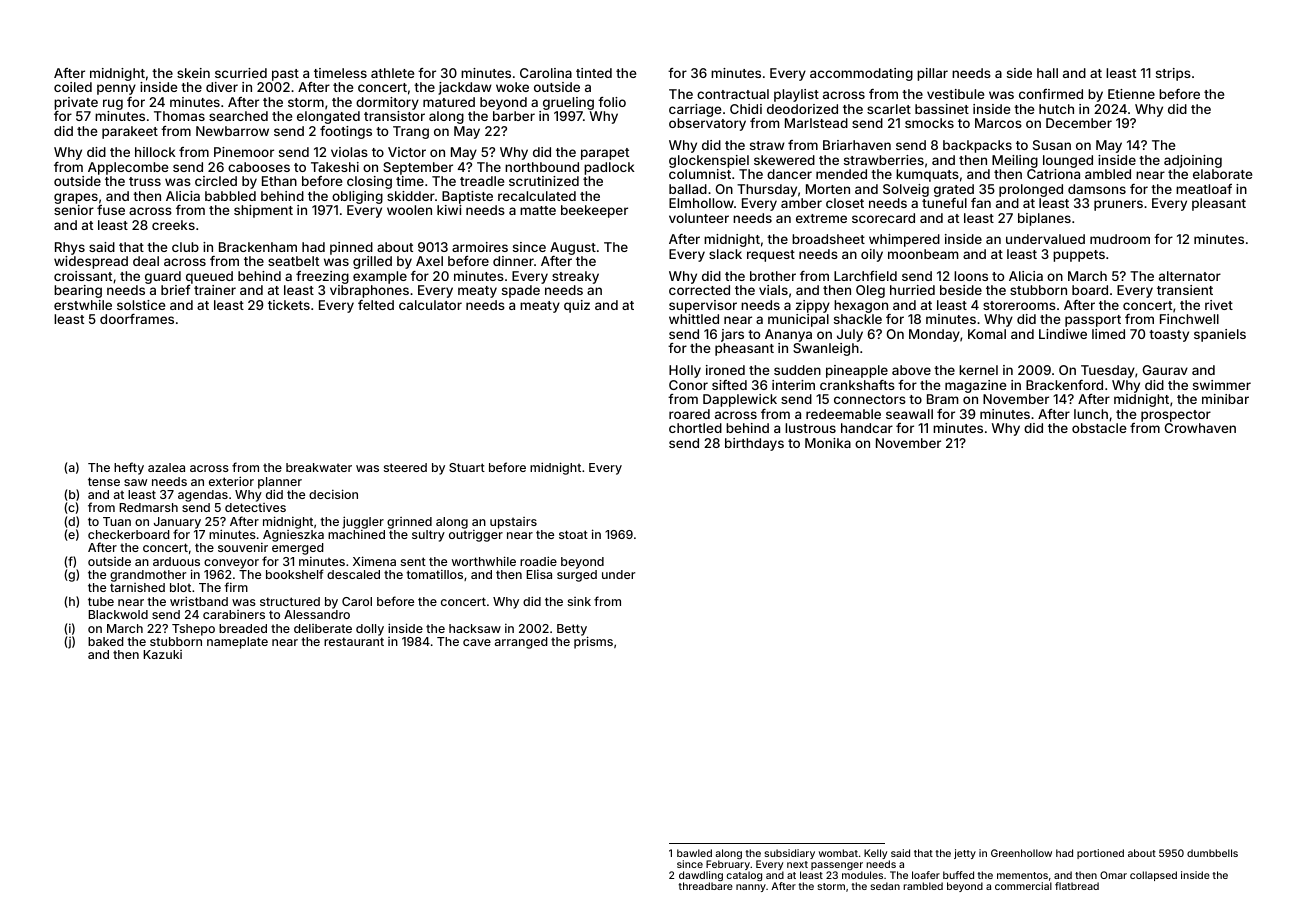 The image size is (1308, 924). Describe the element at coordinates (605, 154) in the screenshot. I see `parapet` at that location.
